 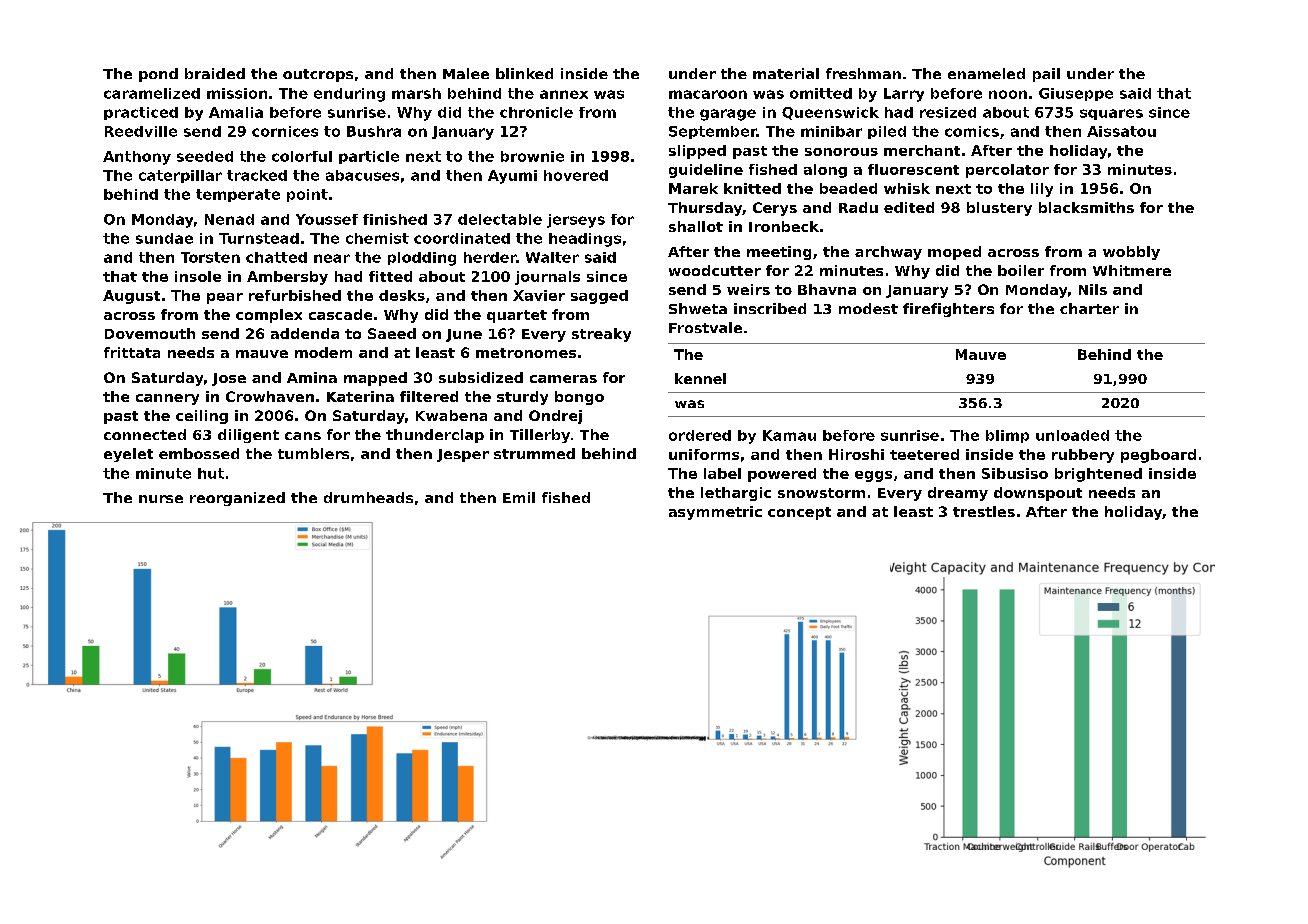 I want to click on frittata, so click(x=132, y=352).
